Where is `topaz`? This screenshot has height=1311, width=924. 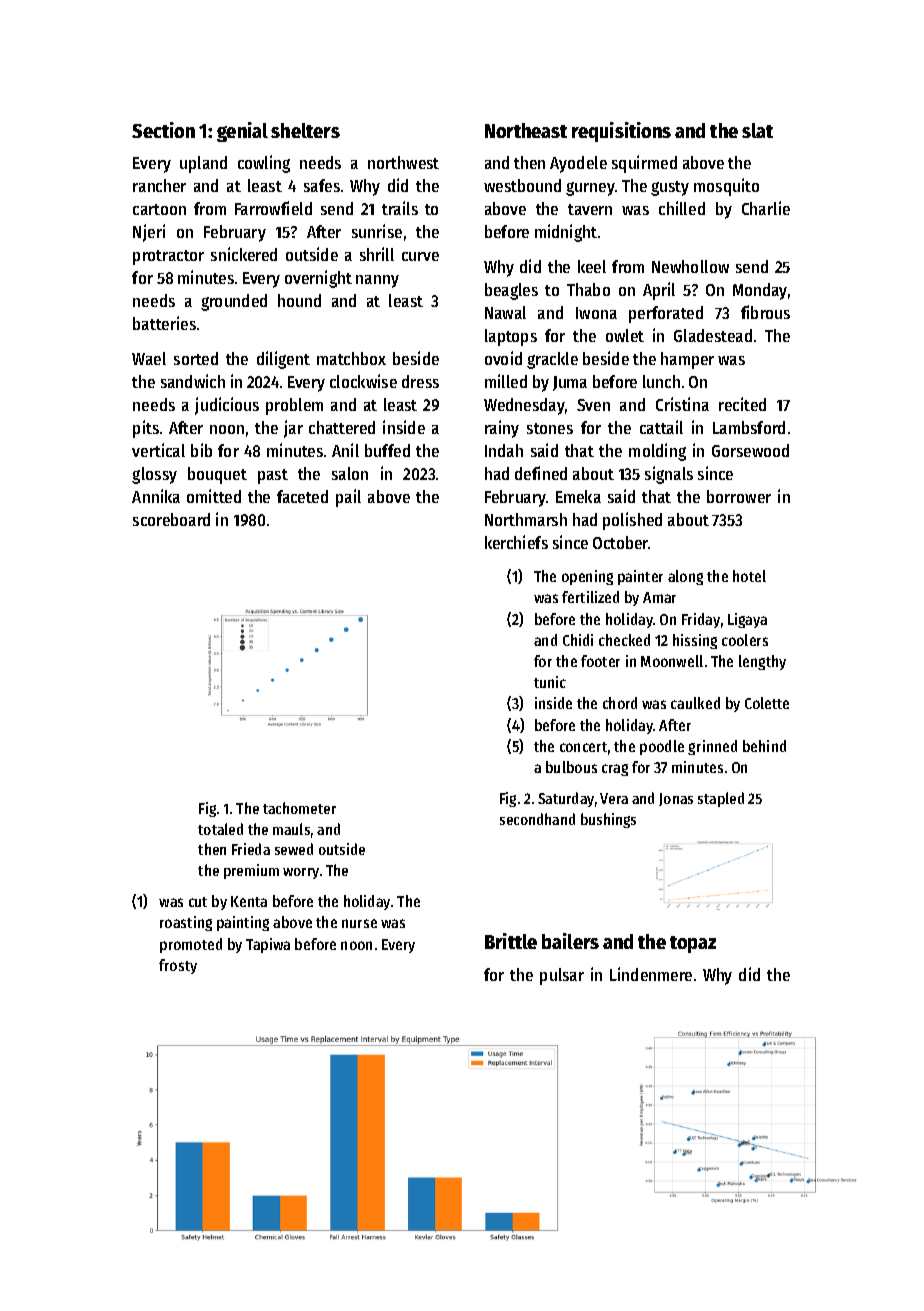
topaz is located at coordinates (693, 944).
